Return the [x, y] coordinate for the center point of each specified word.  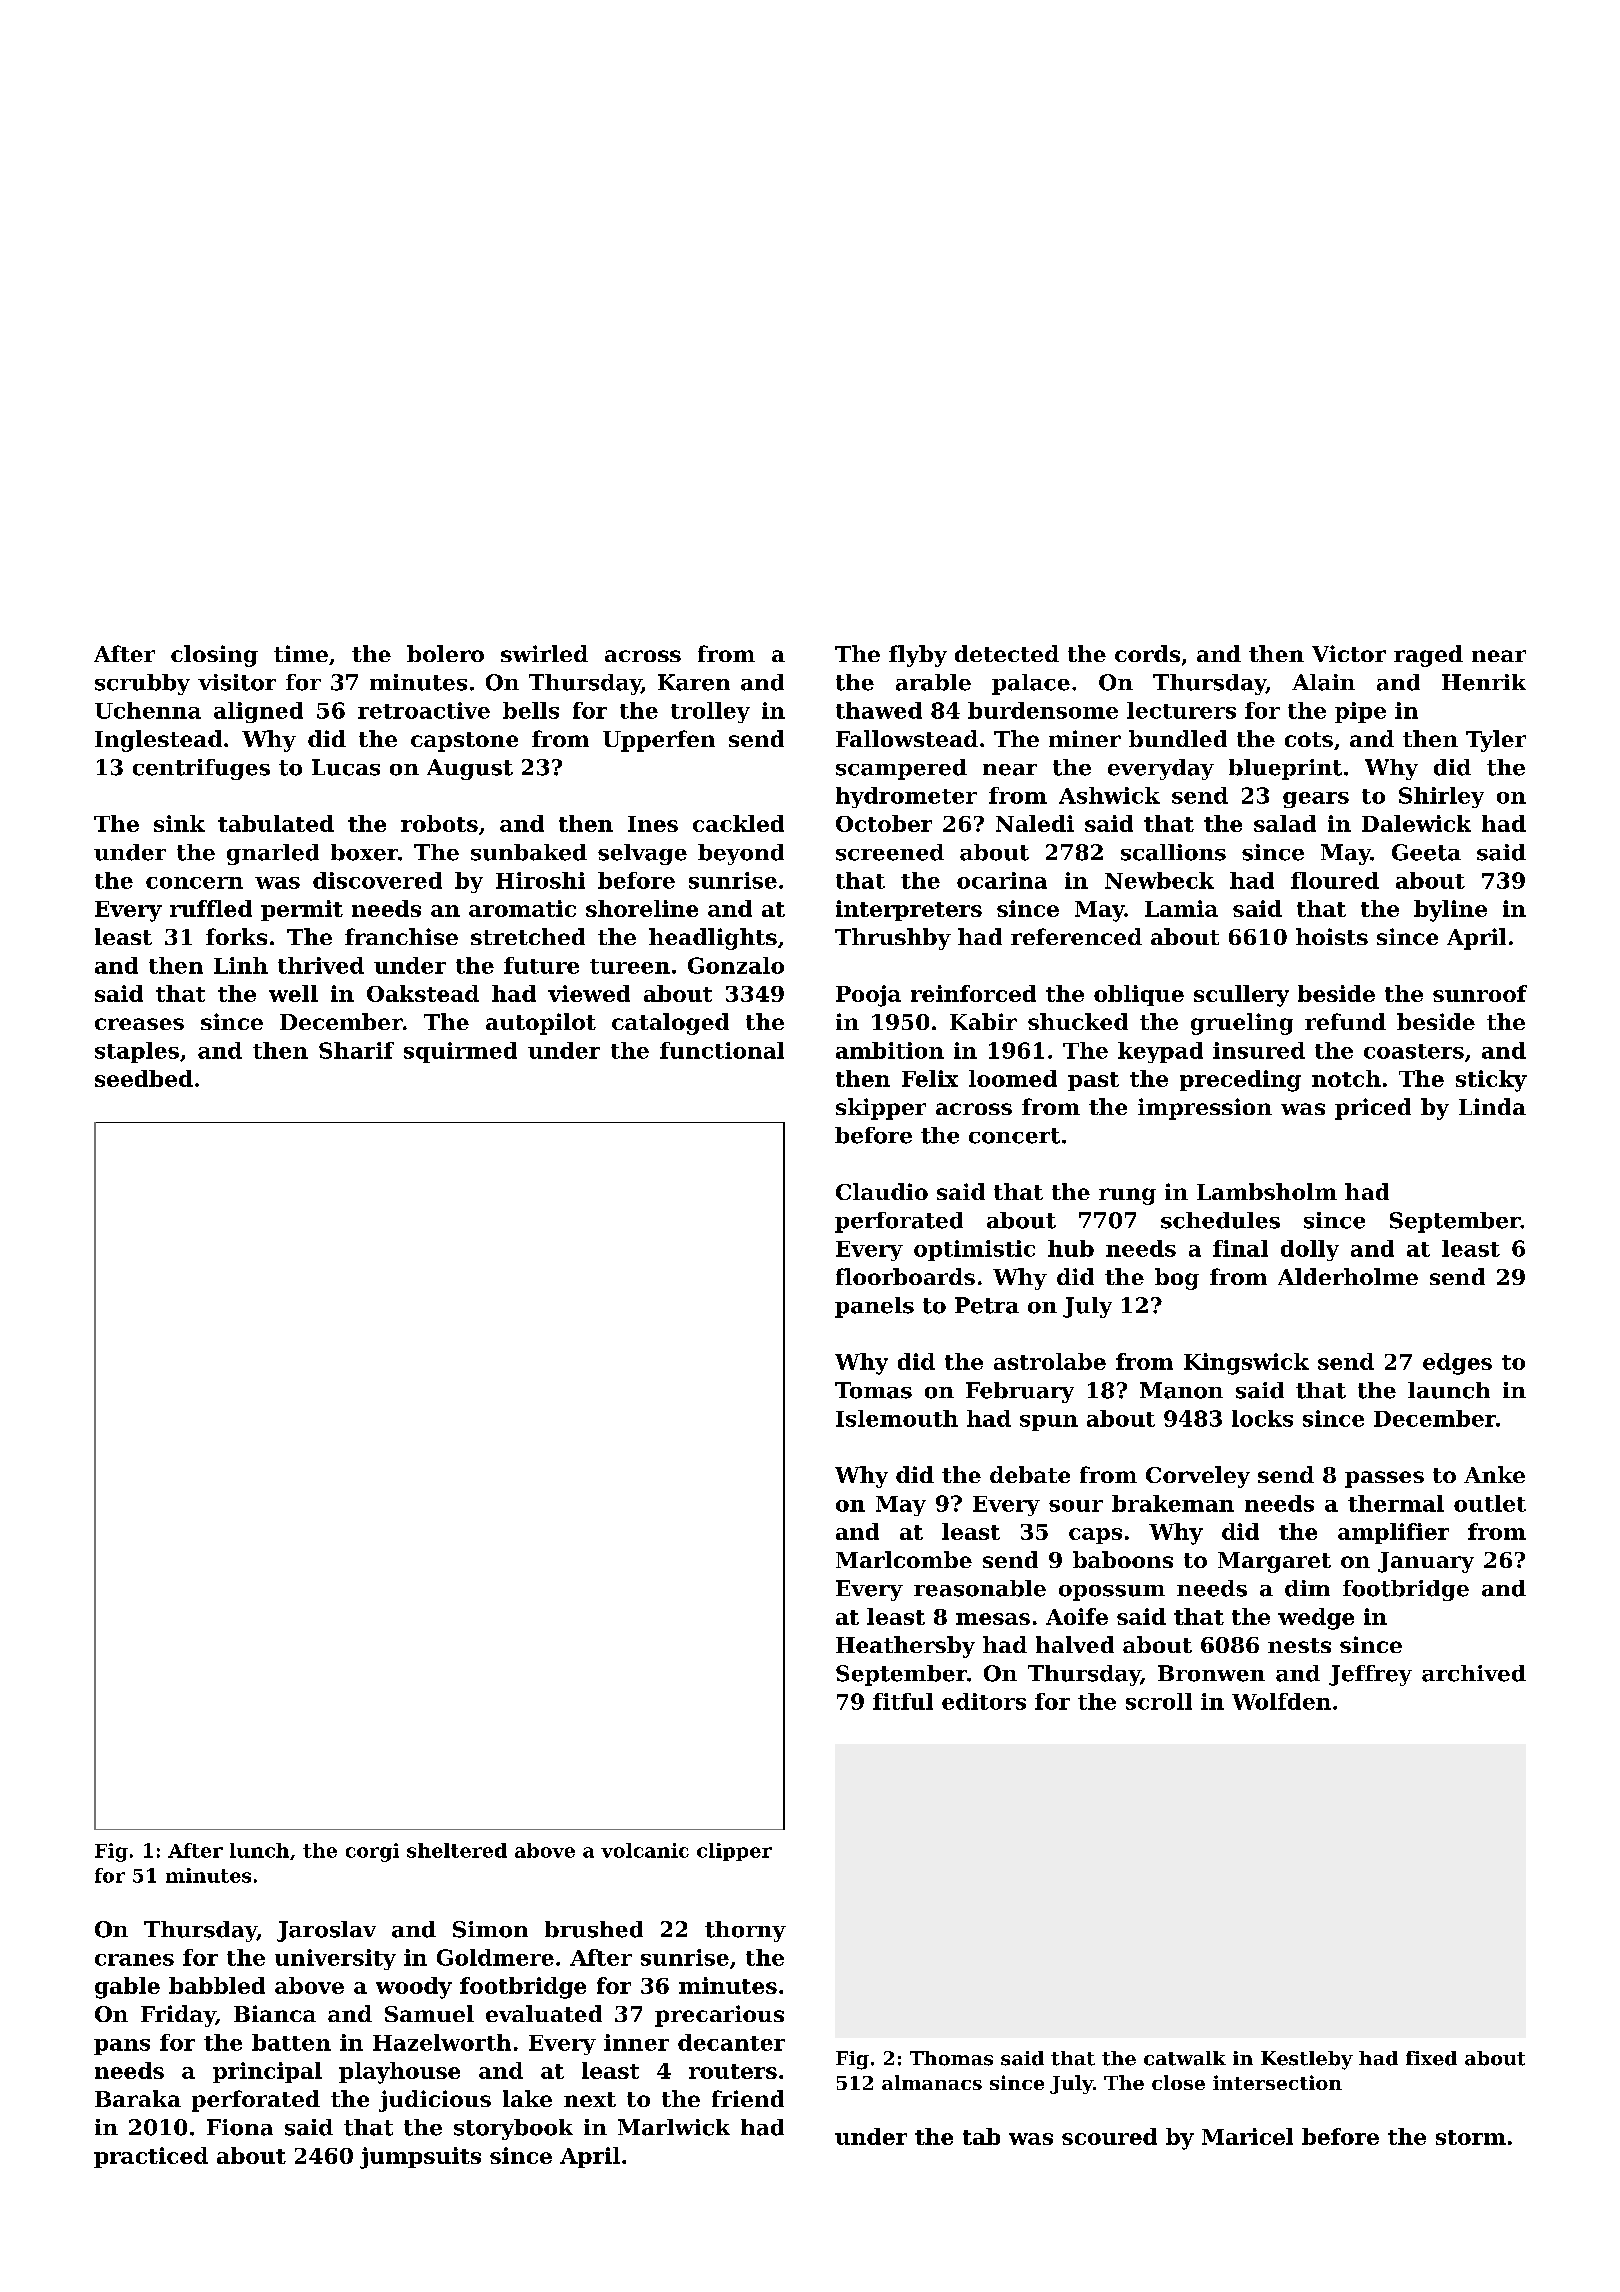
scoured [1109, 2136]
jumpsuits [420, 2158]
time [301, 653]
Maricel [1247, 2136]
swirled [544, 653]
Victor [1349, 653]
